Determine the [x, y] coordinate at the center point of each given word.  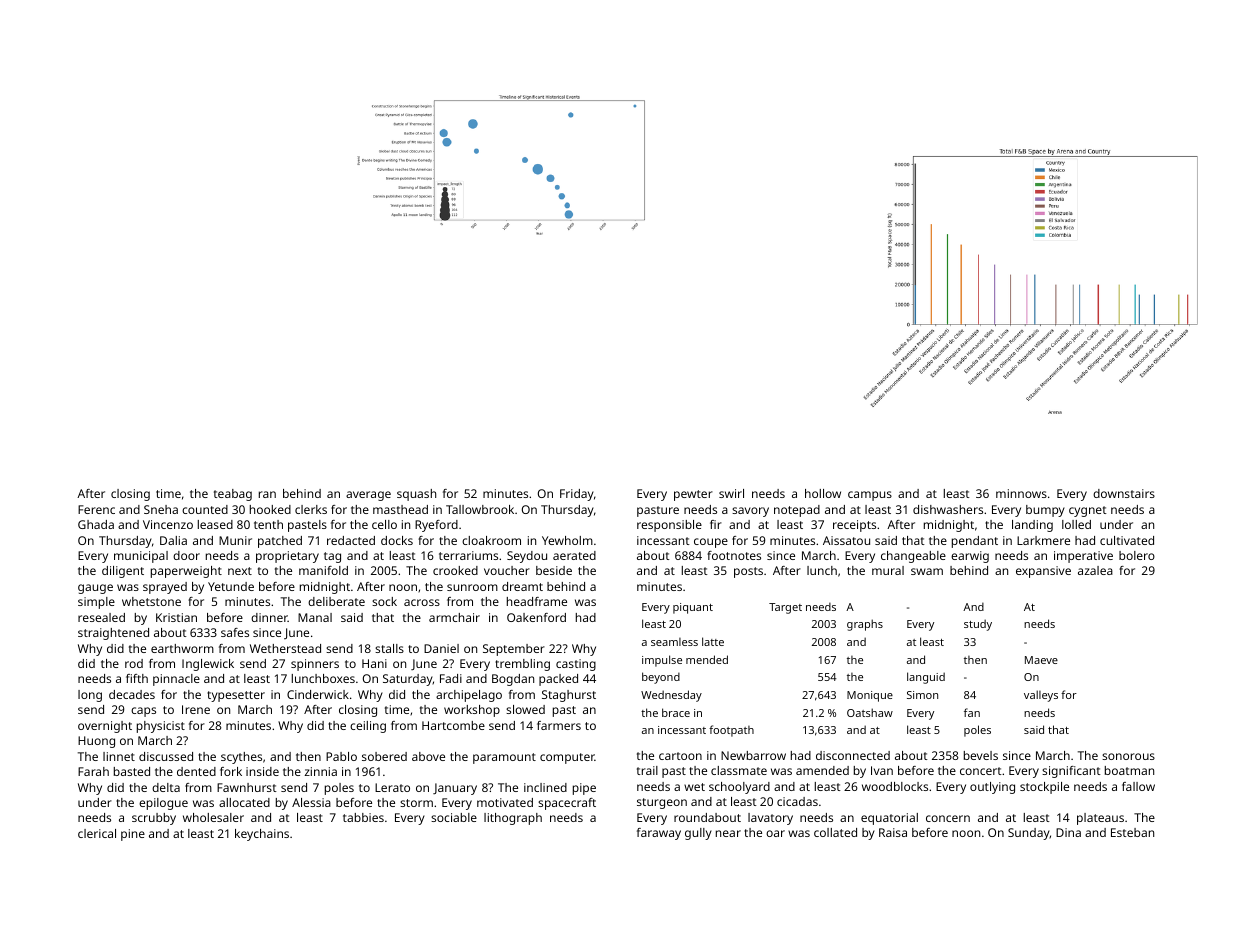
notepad [797, 511]
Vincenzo [168, 524]
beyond [661, 678]
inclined [545, 787]
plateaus [1100, 819]
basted [132, 771]
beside [554, 570]
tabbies [363, 817]
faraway [659, 834]
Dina [1068, 832]
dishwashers [948, 509]
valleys [1041, 696]
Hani [374, 663]
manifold [323, 570]
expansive [1043, 572]
